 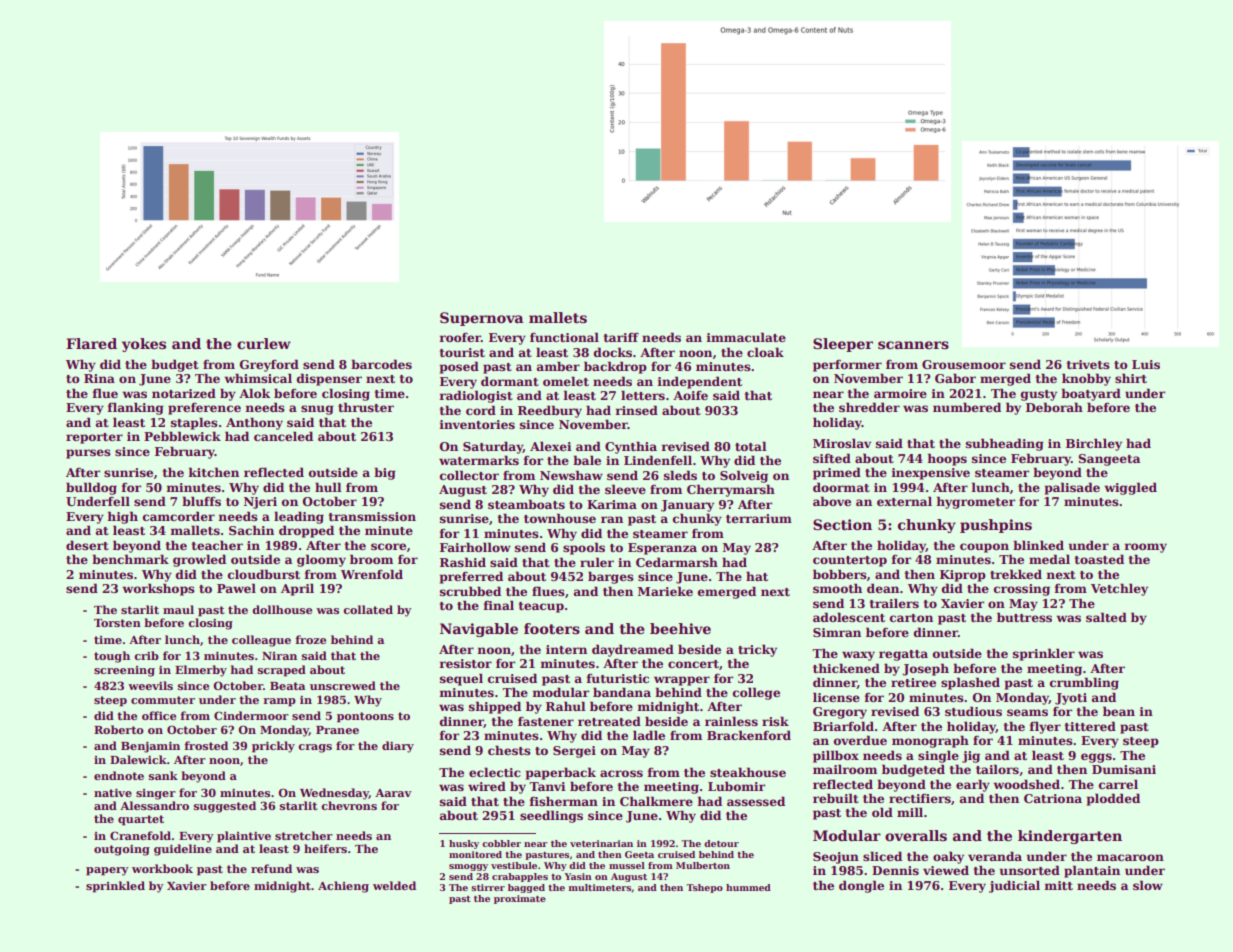 What do you see at coordinates (156, 794) in the screenshot?
I see `singer` at bounding box center [156, 794].
